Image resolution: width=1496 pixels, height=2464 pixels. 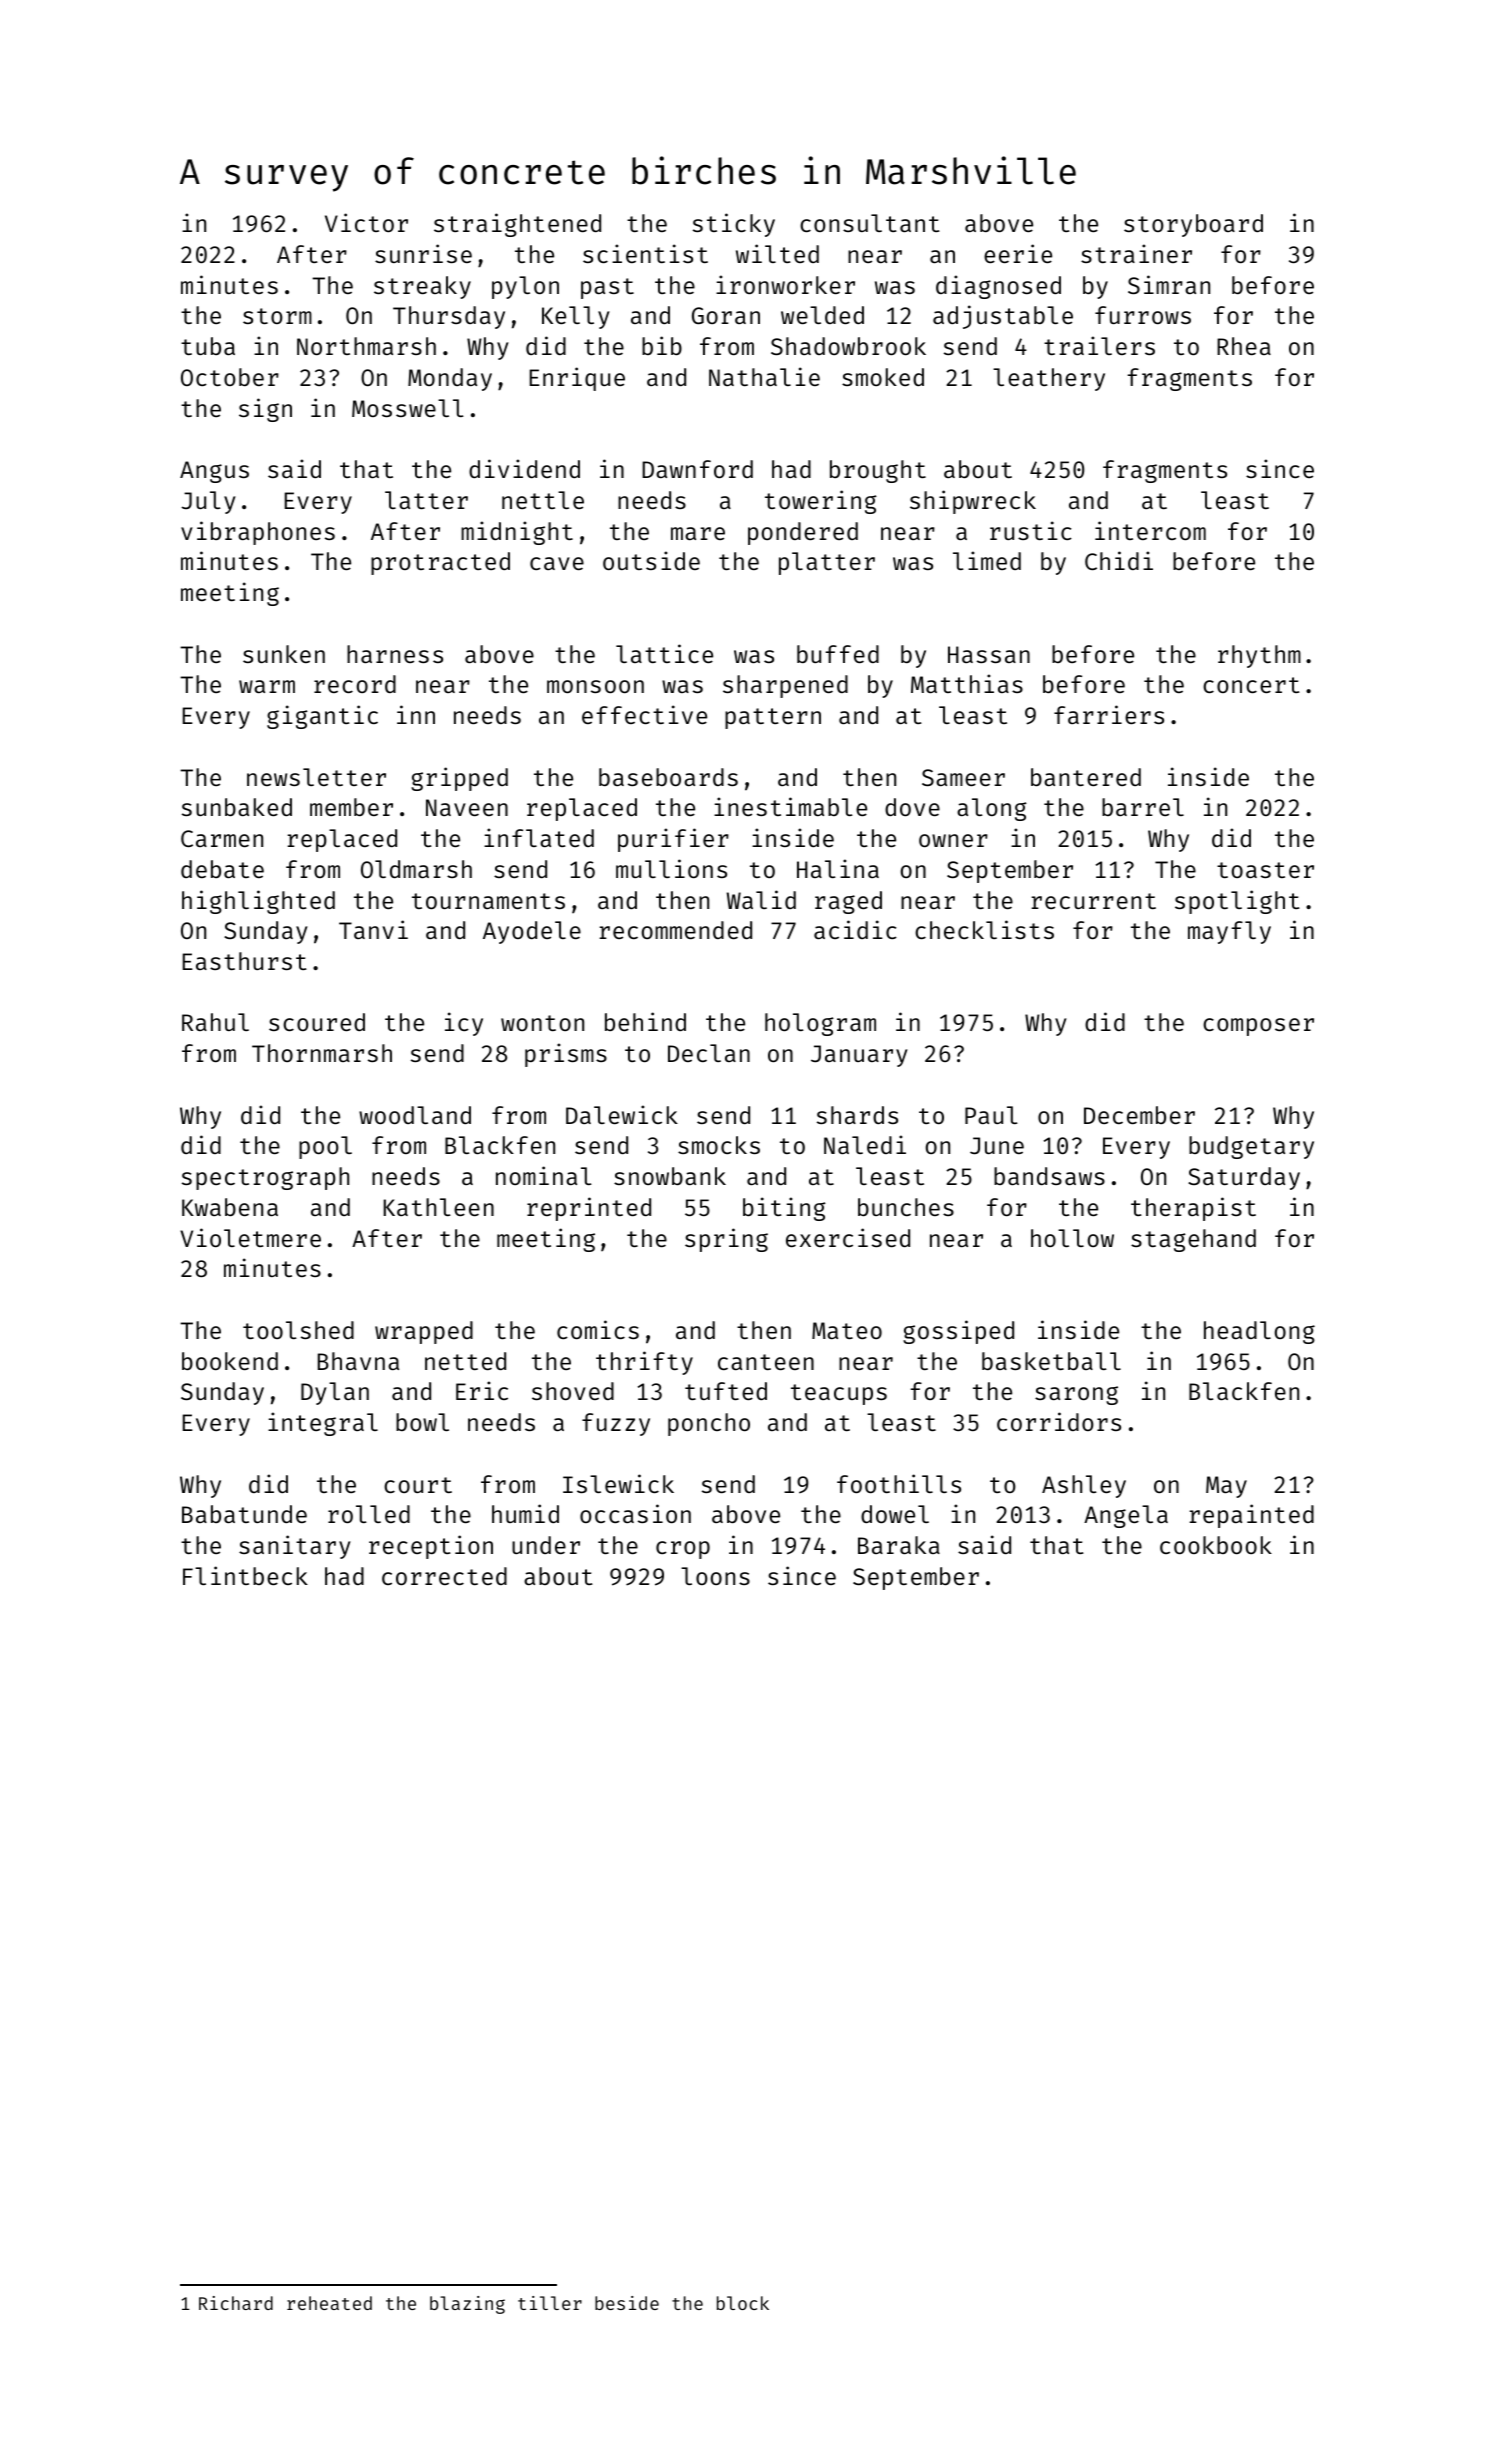 I want to click on sanitary, so click(x=295, y=1547).
